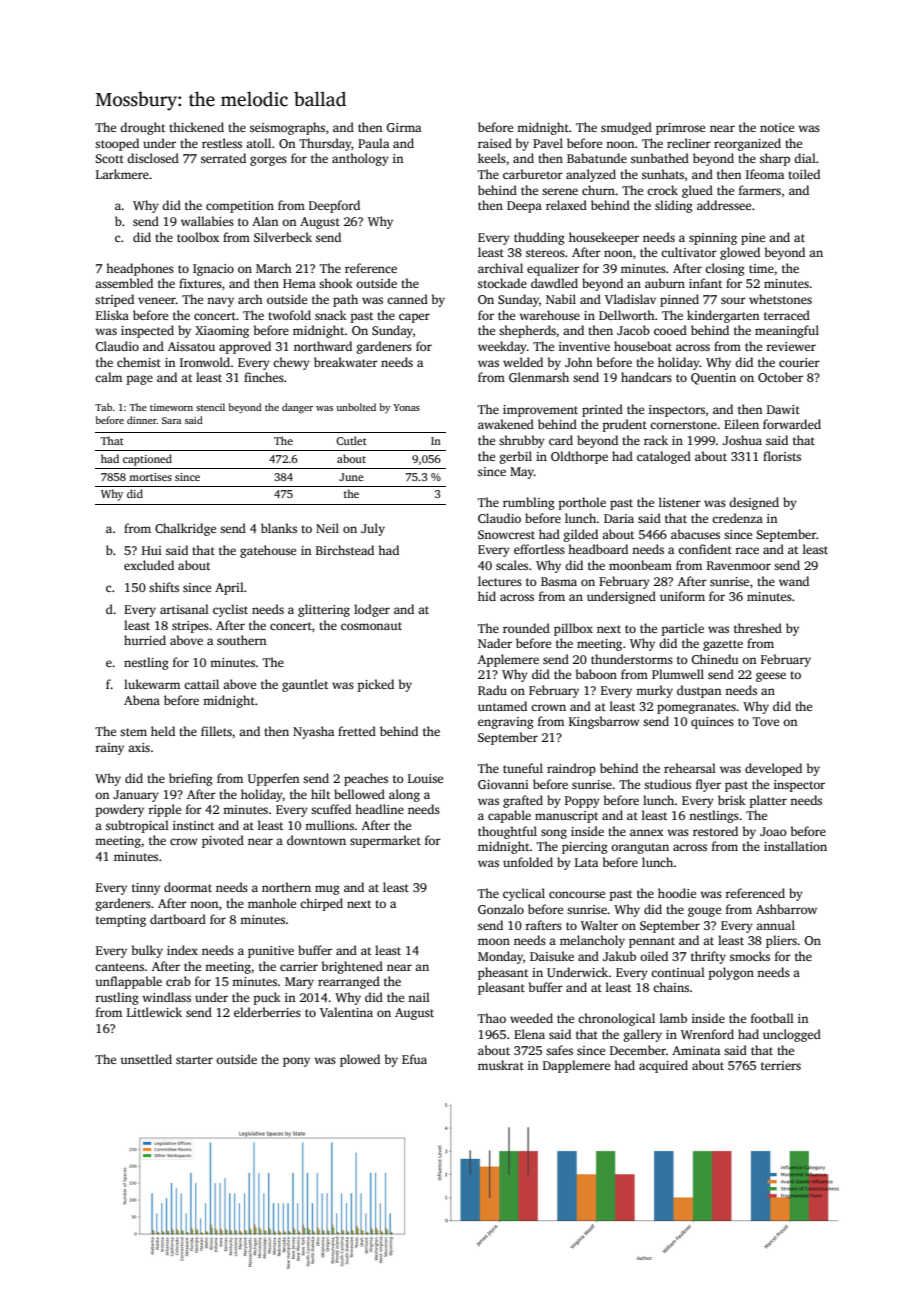 The height and width of the document is (1308, 924). What do you see at coordinates (795, 846) in the document?
I see `installation` at bounding box center [795, 846].
